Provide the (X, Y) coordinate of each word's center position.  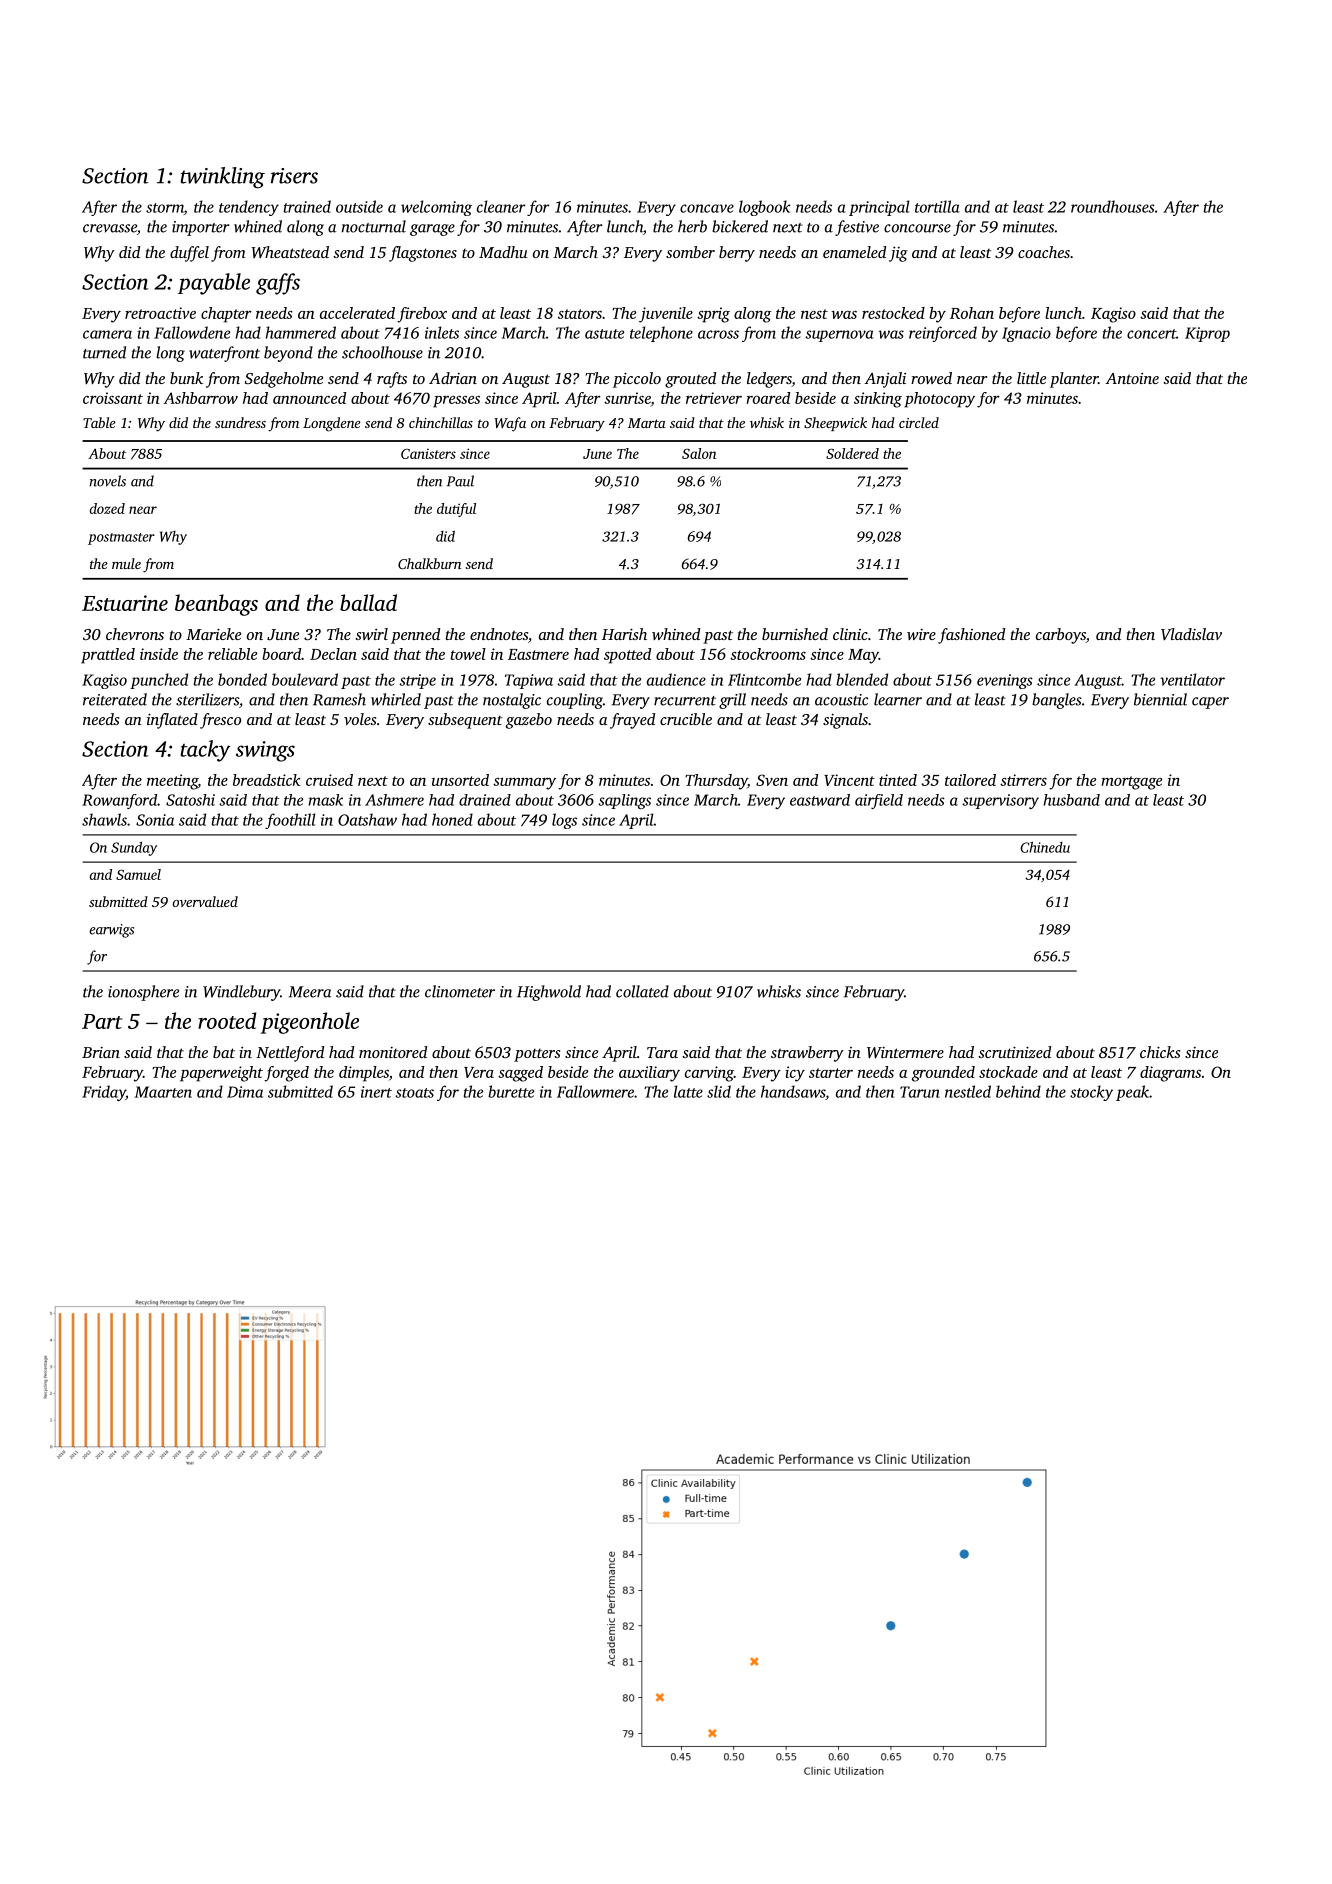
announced (309, 398)
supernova (839, 336)
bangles (1057, 701)
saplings (624, 801)
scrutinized (1014, 1052)
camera (107, 334)
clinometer (460, 991)
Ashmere (394, 800)
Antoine (1132, 378)
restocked (893, 313)
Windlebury (241, 993)
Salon (699, 453)
